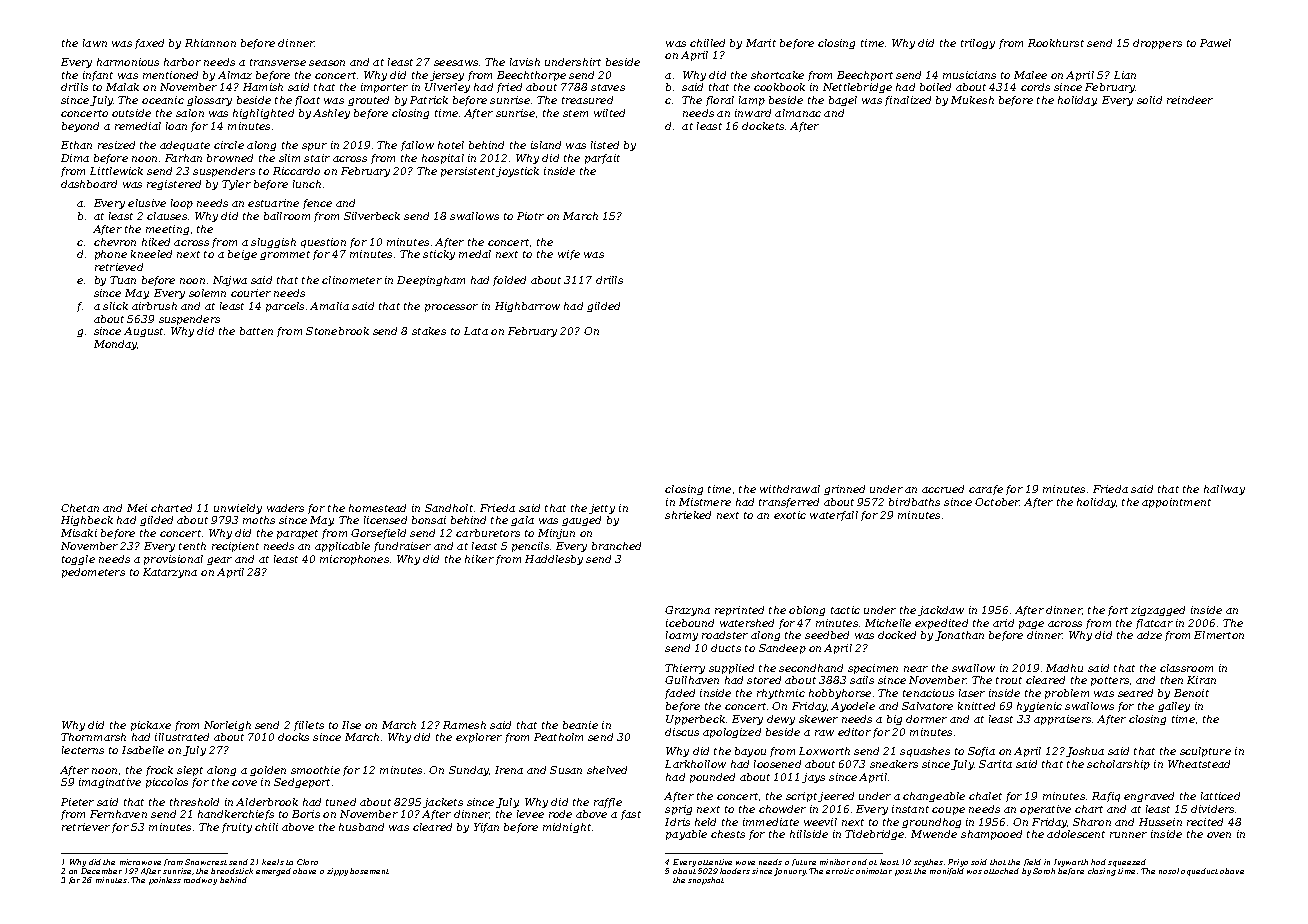 This screenshot has width=1308, height=924. What do you see at coordinates (567, 828) in the screenshot?
I see `midnight` at bounding box center [567, 828].
